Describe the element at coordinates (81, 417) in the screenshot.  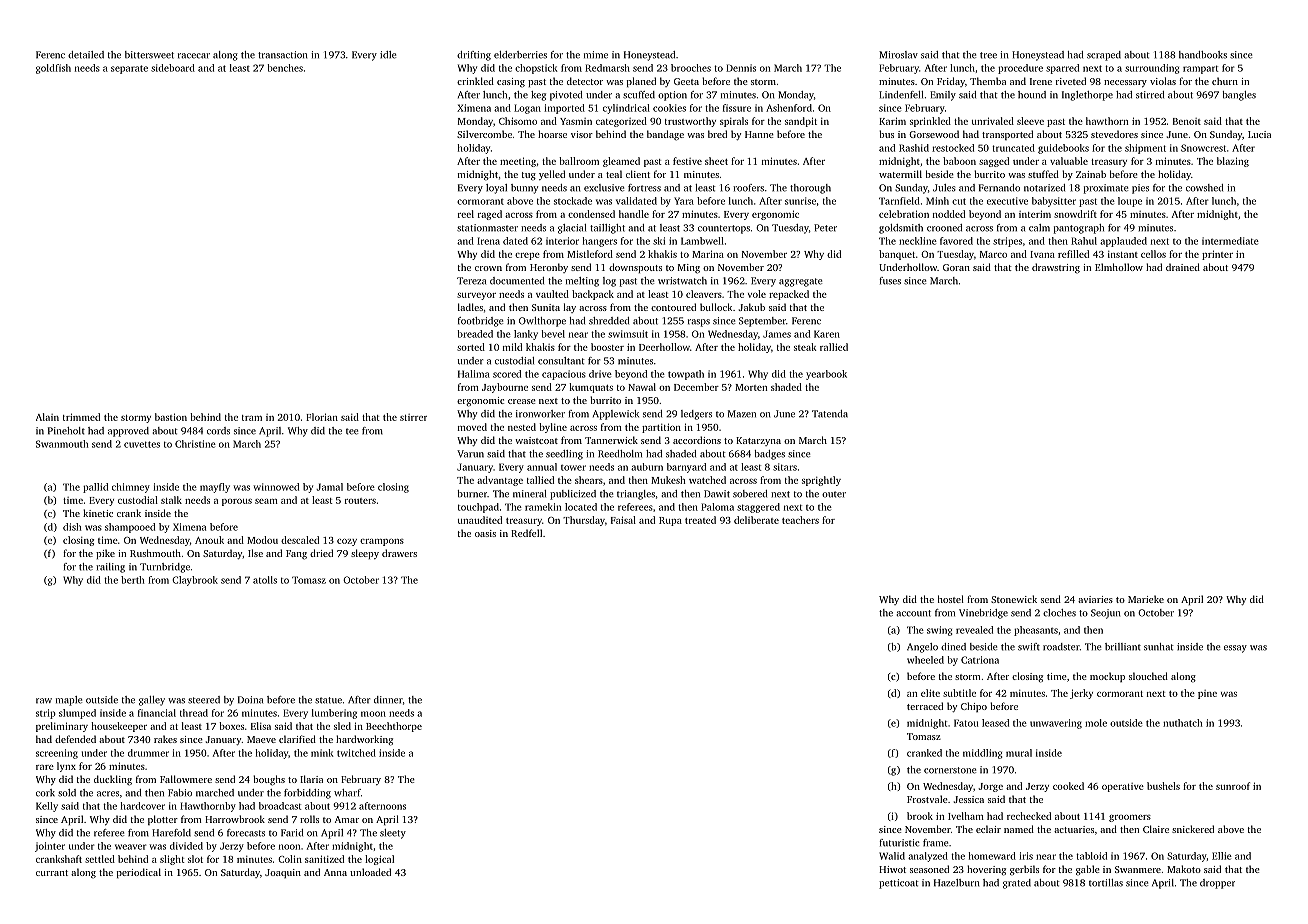
I see `trimmed` at that location.
